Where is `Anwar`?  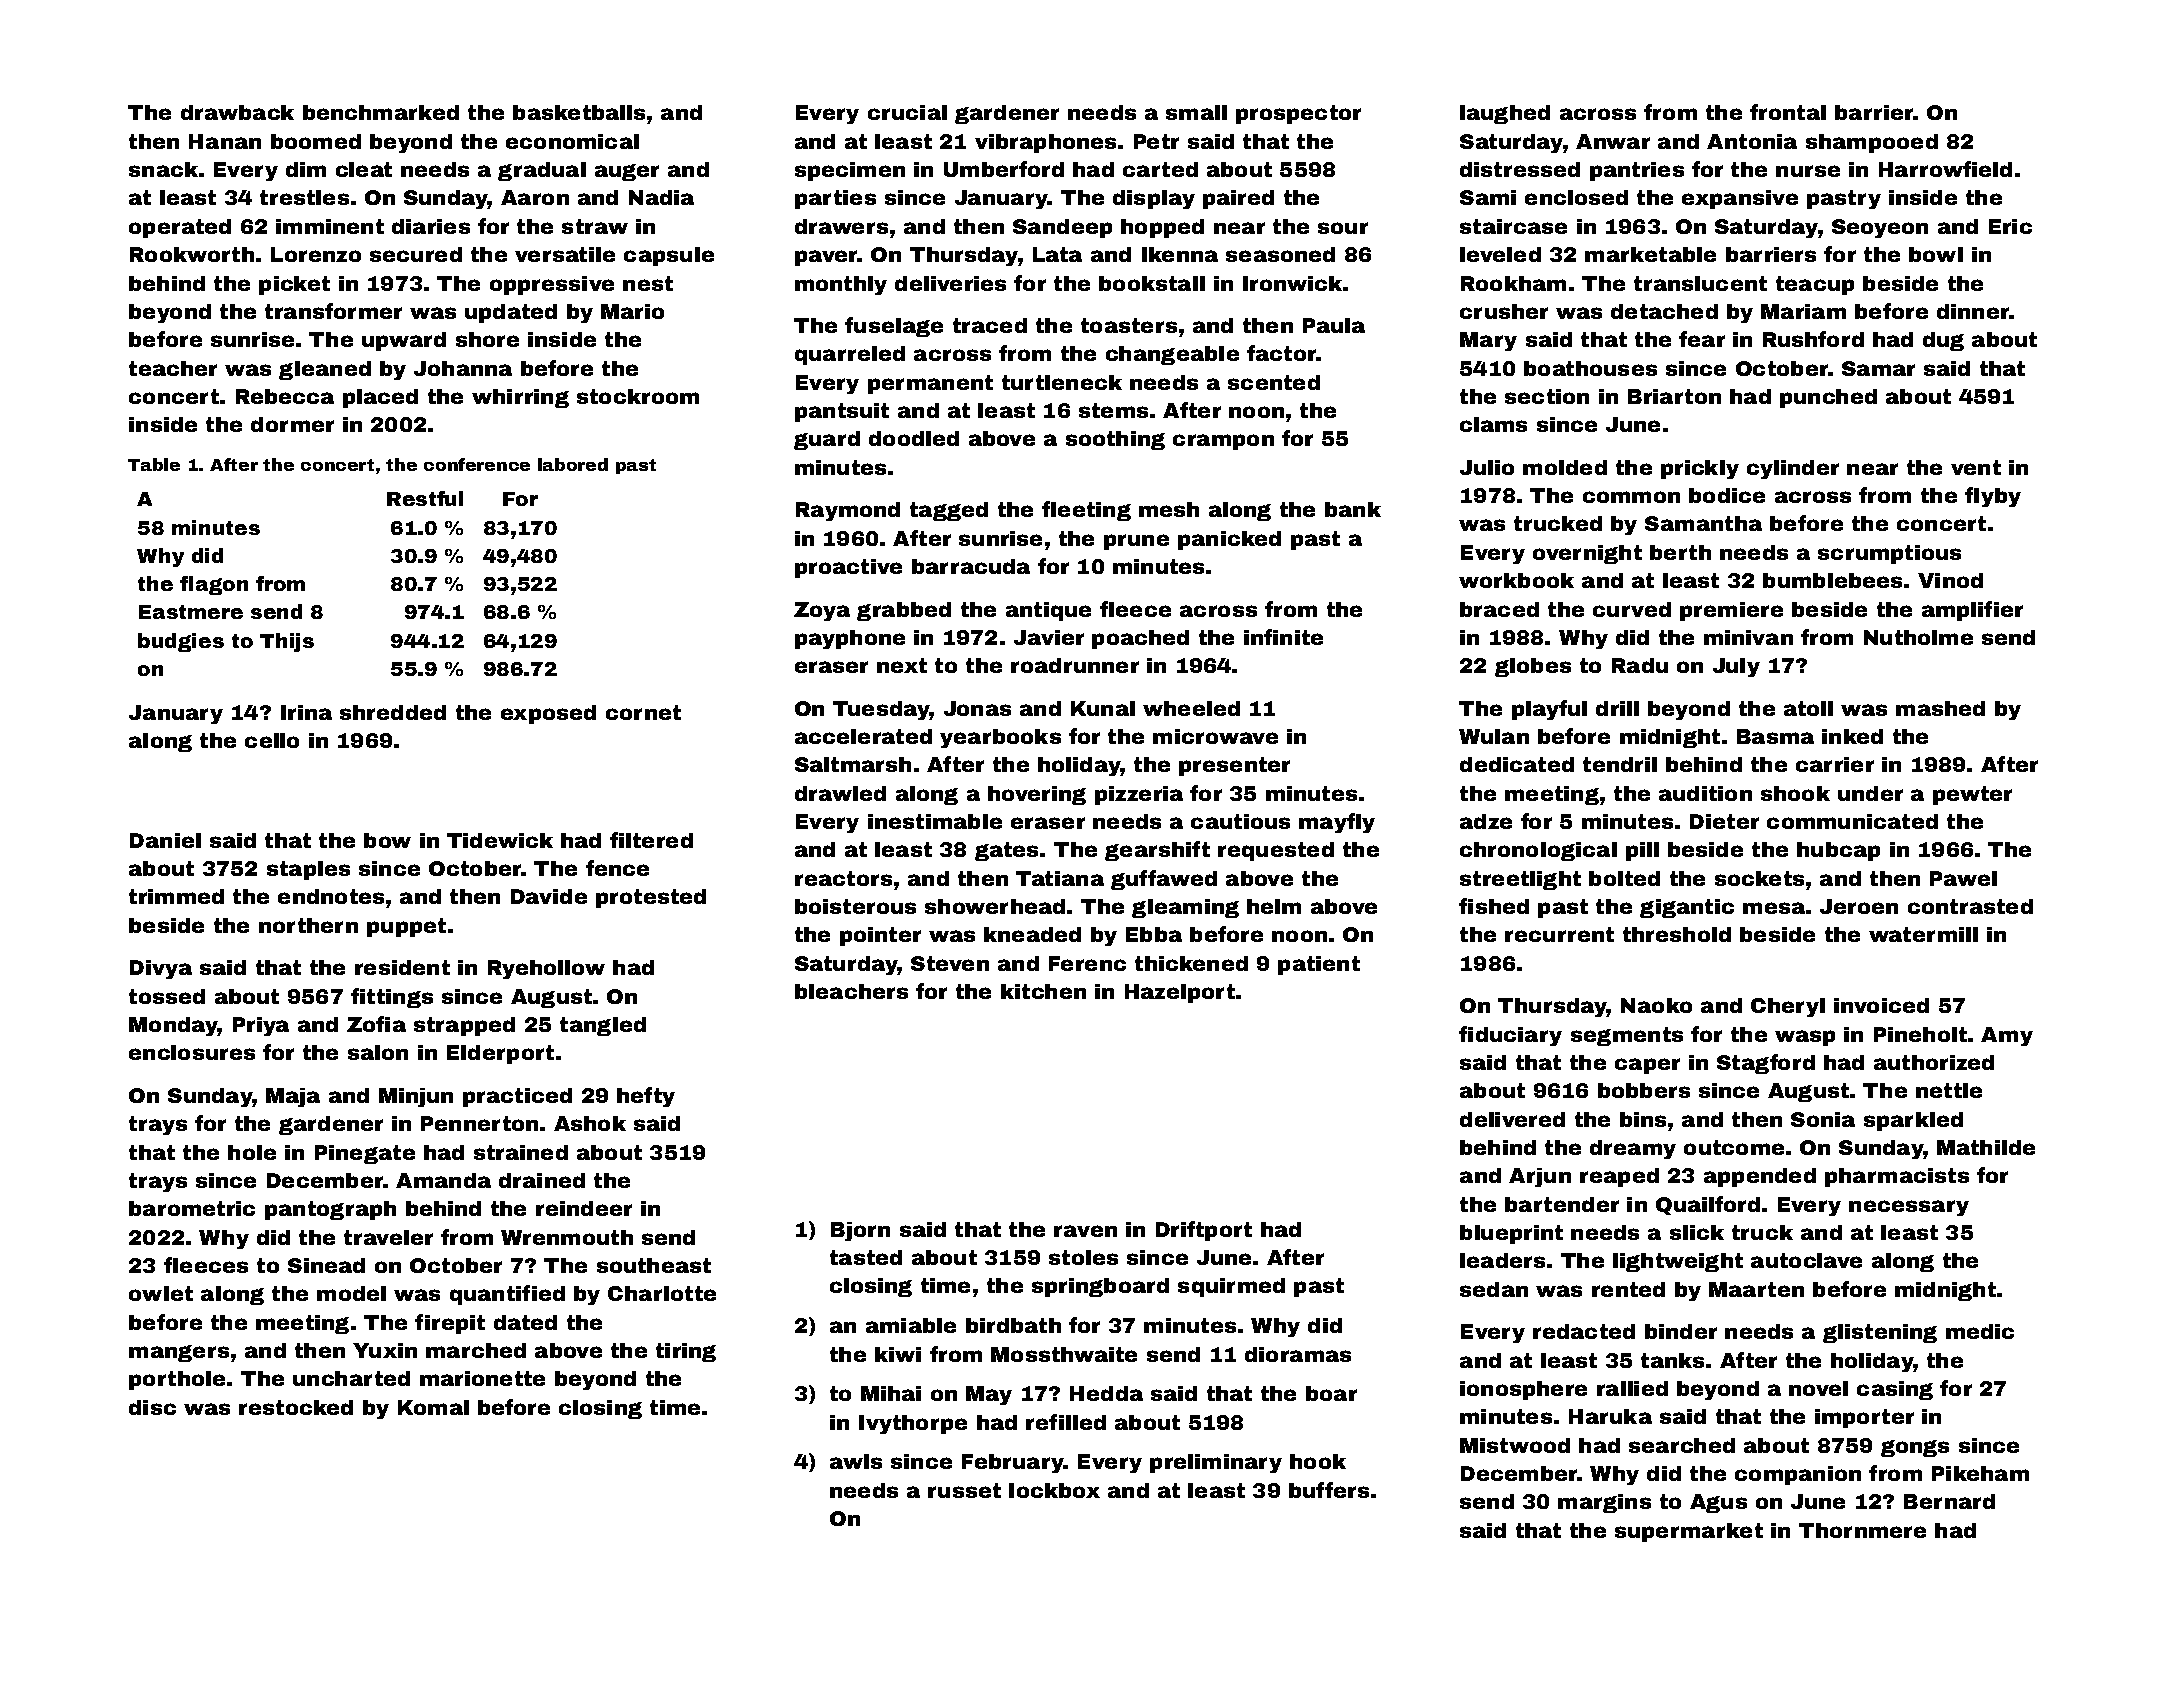 Anwar is located at coordinates (1613, 141).
